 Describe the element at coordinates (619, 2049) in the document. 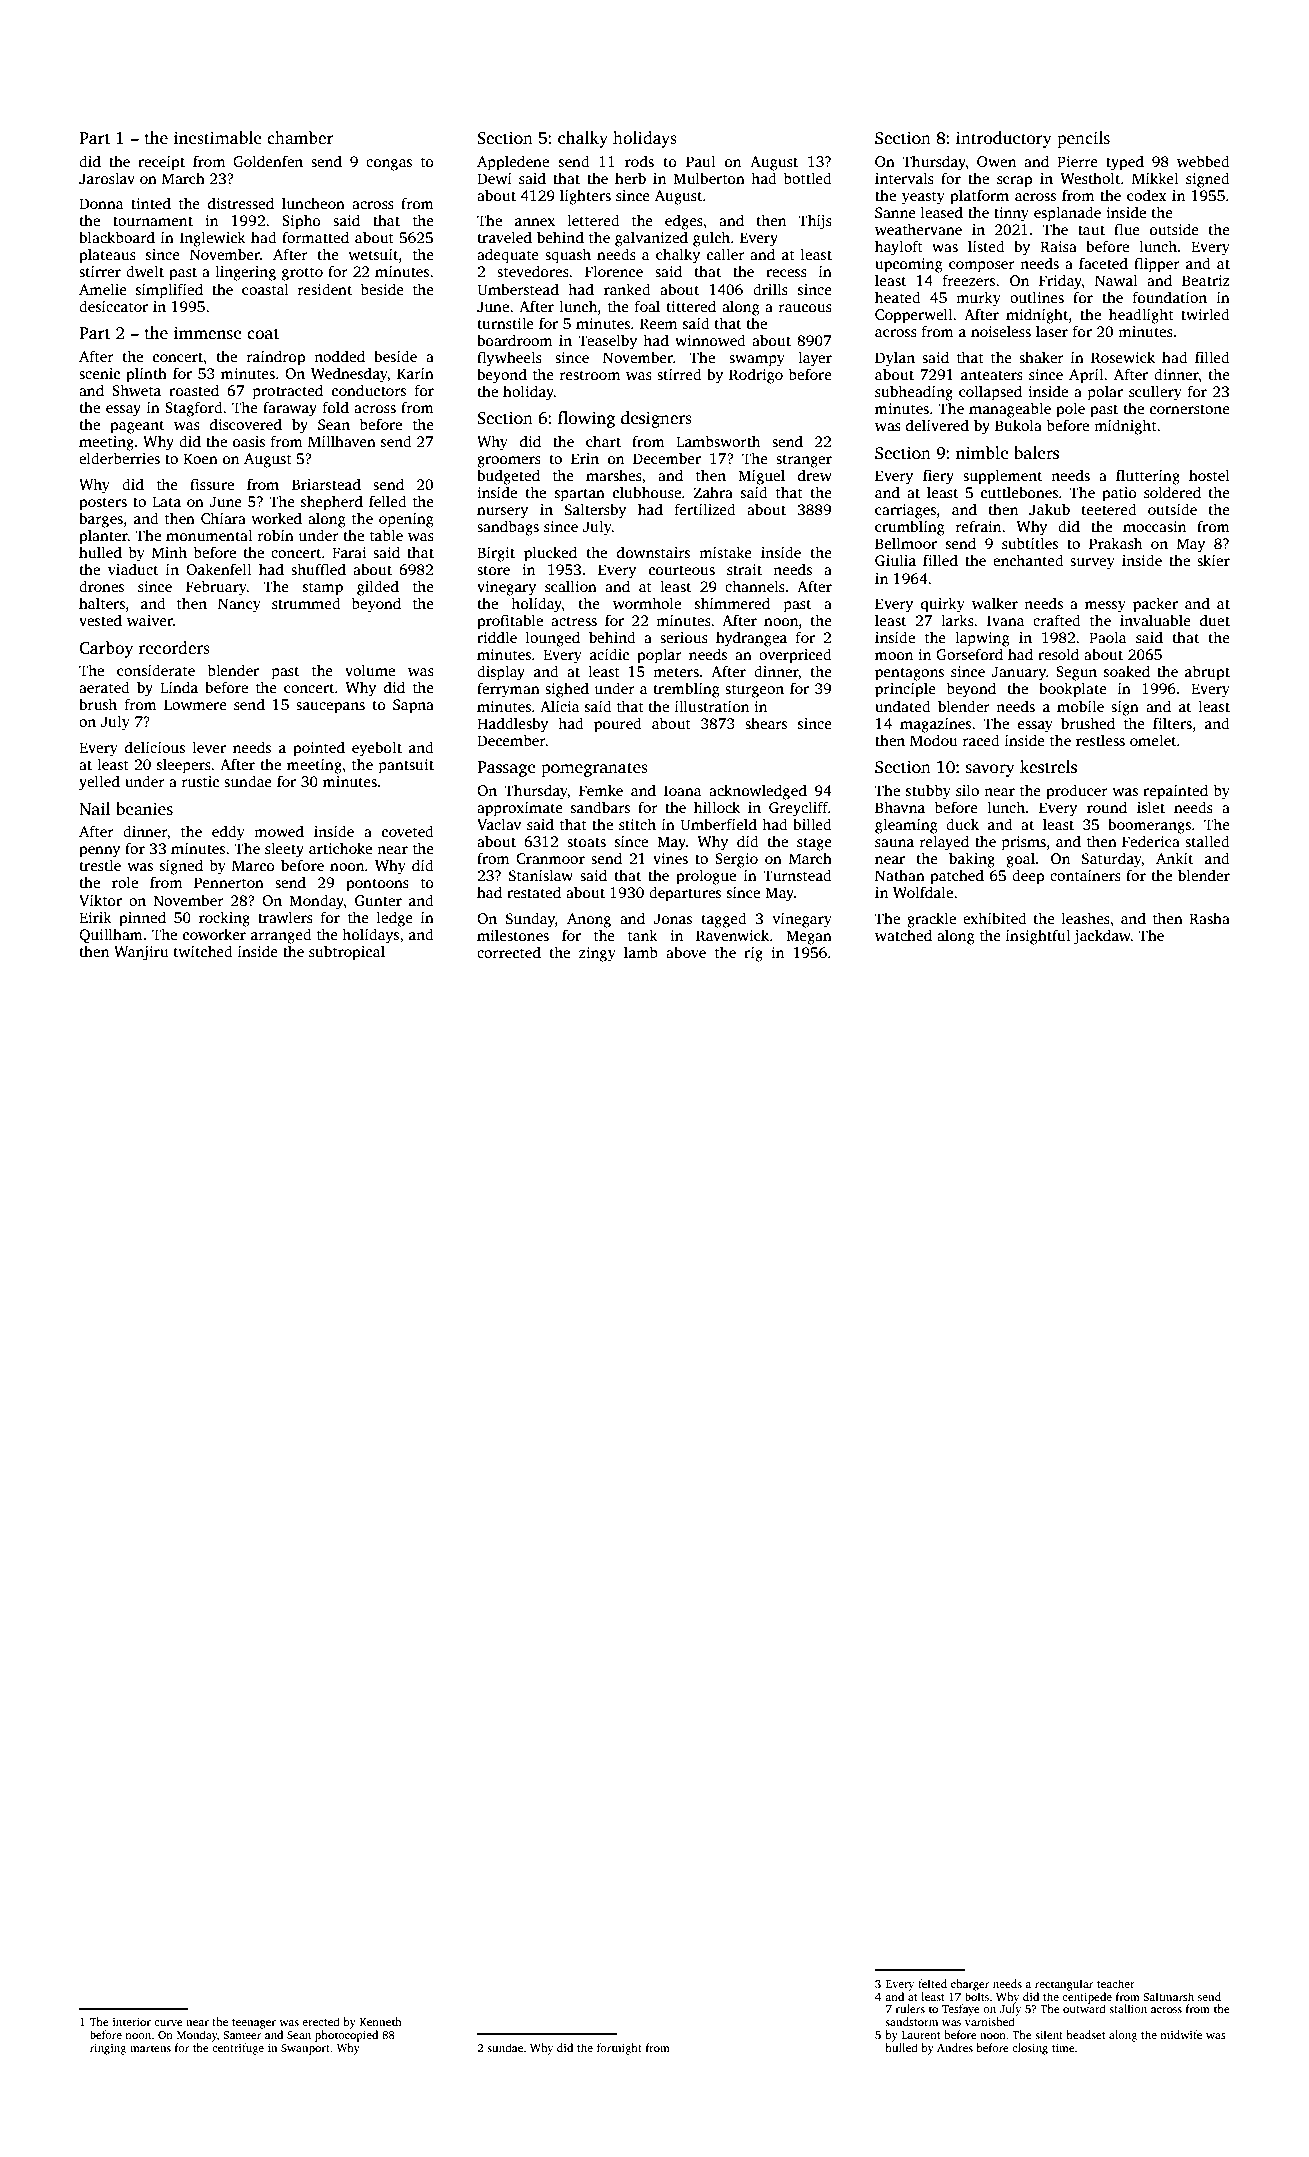

I see `fortnight` at that location.
